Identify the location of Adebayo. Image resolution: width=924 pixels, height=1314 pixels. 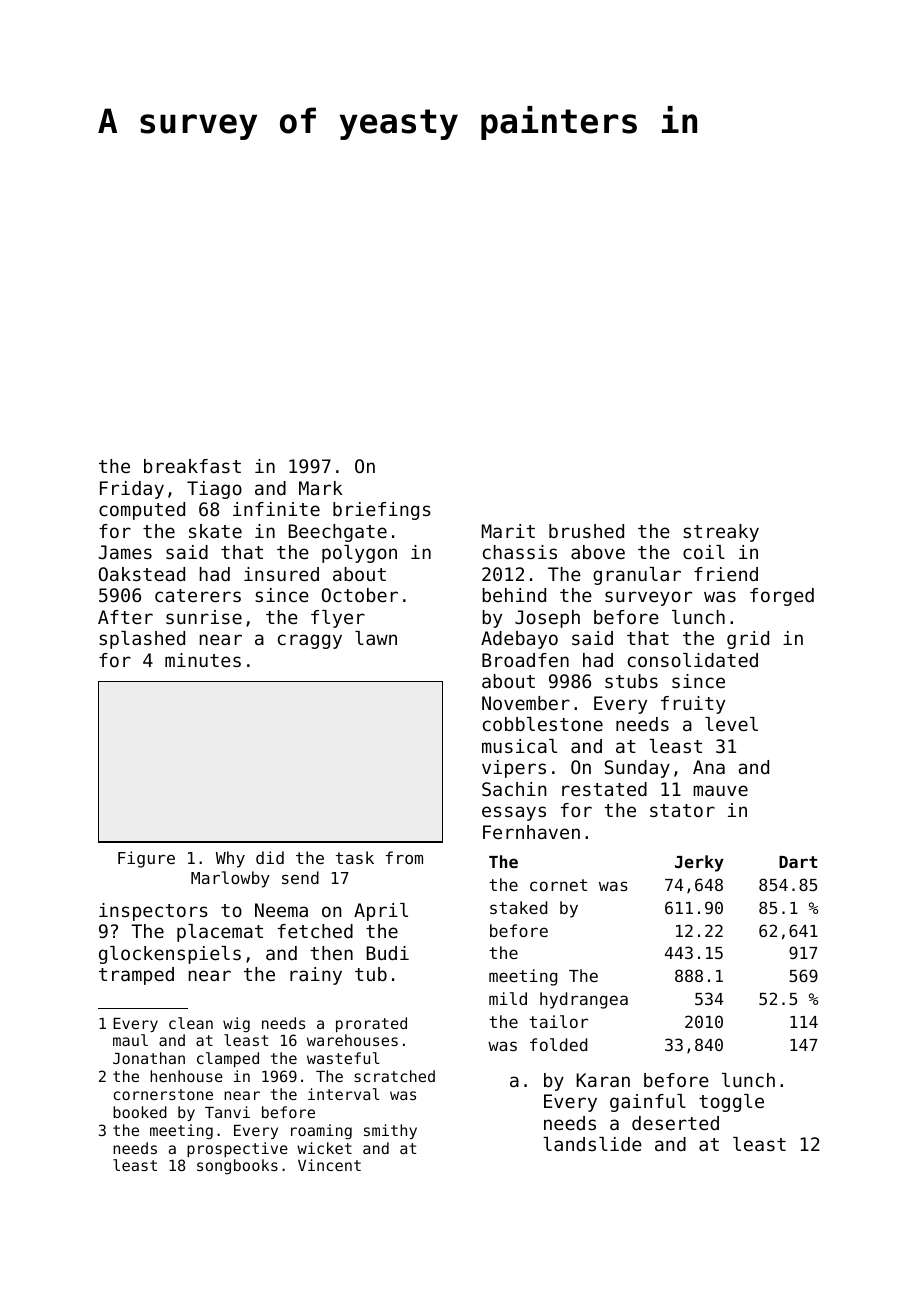
(519, 640).
